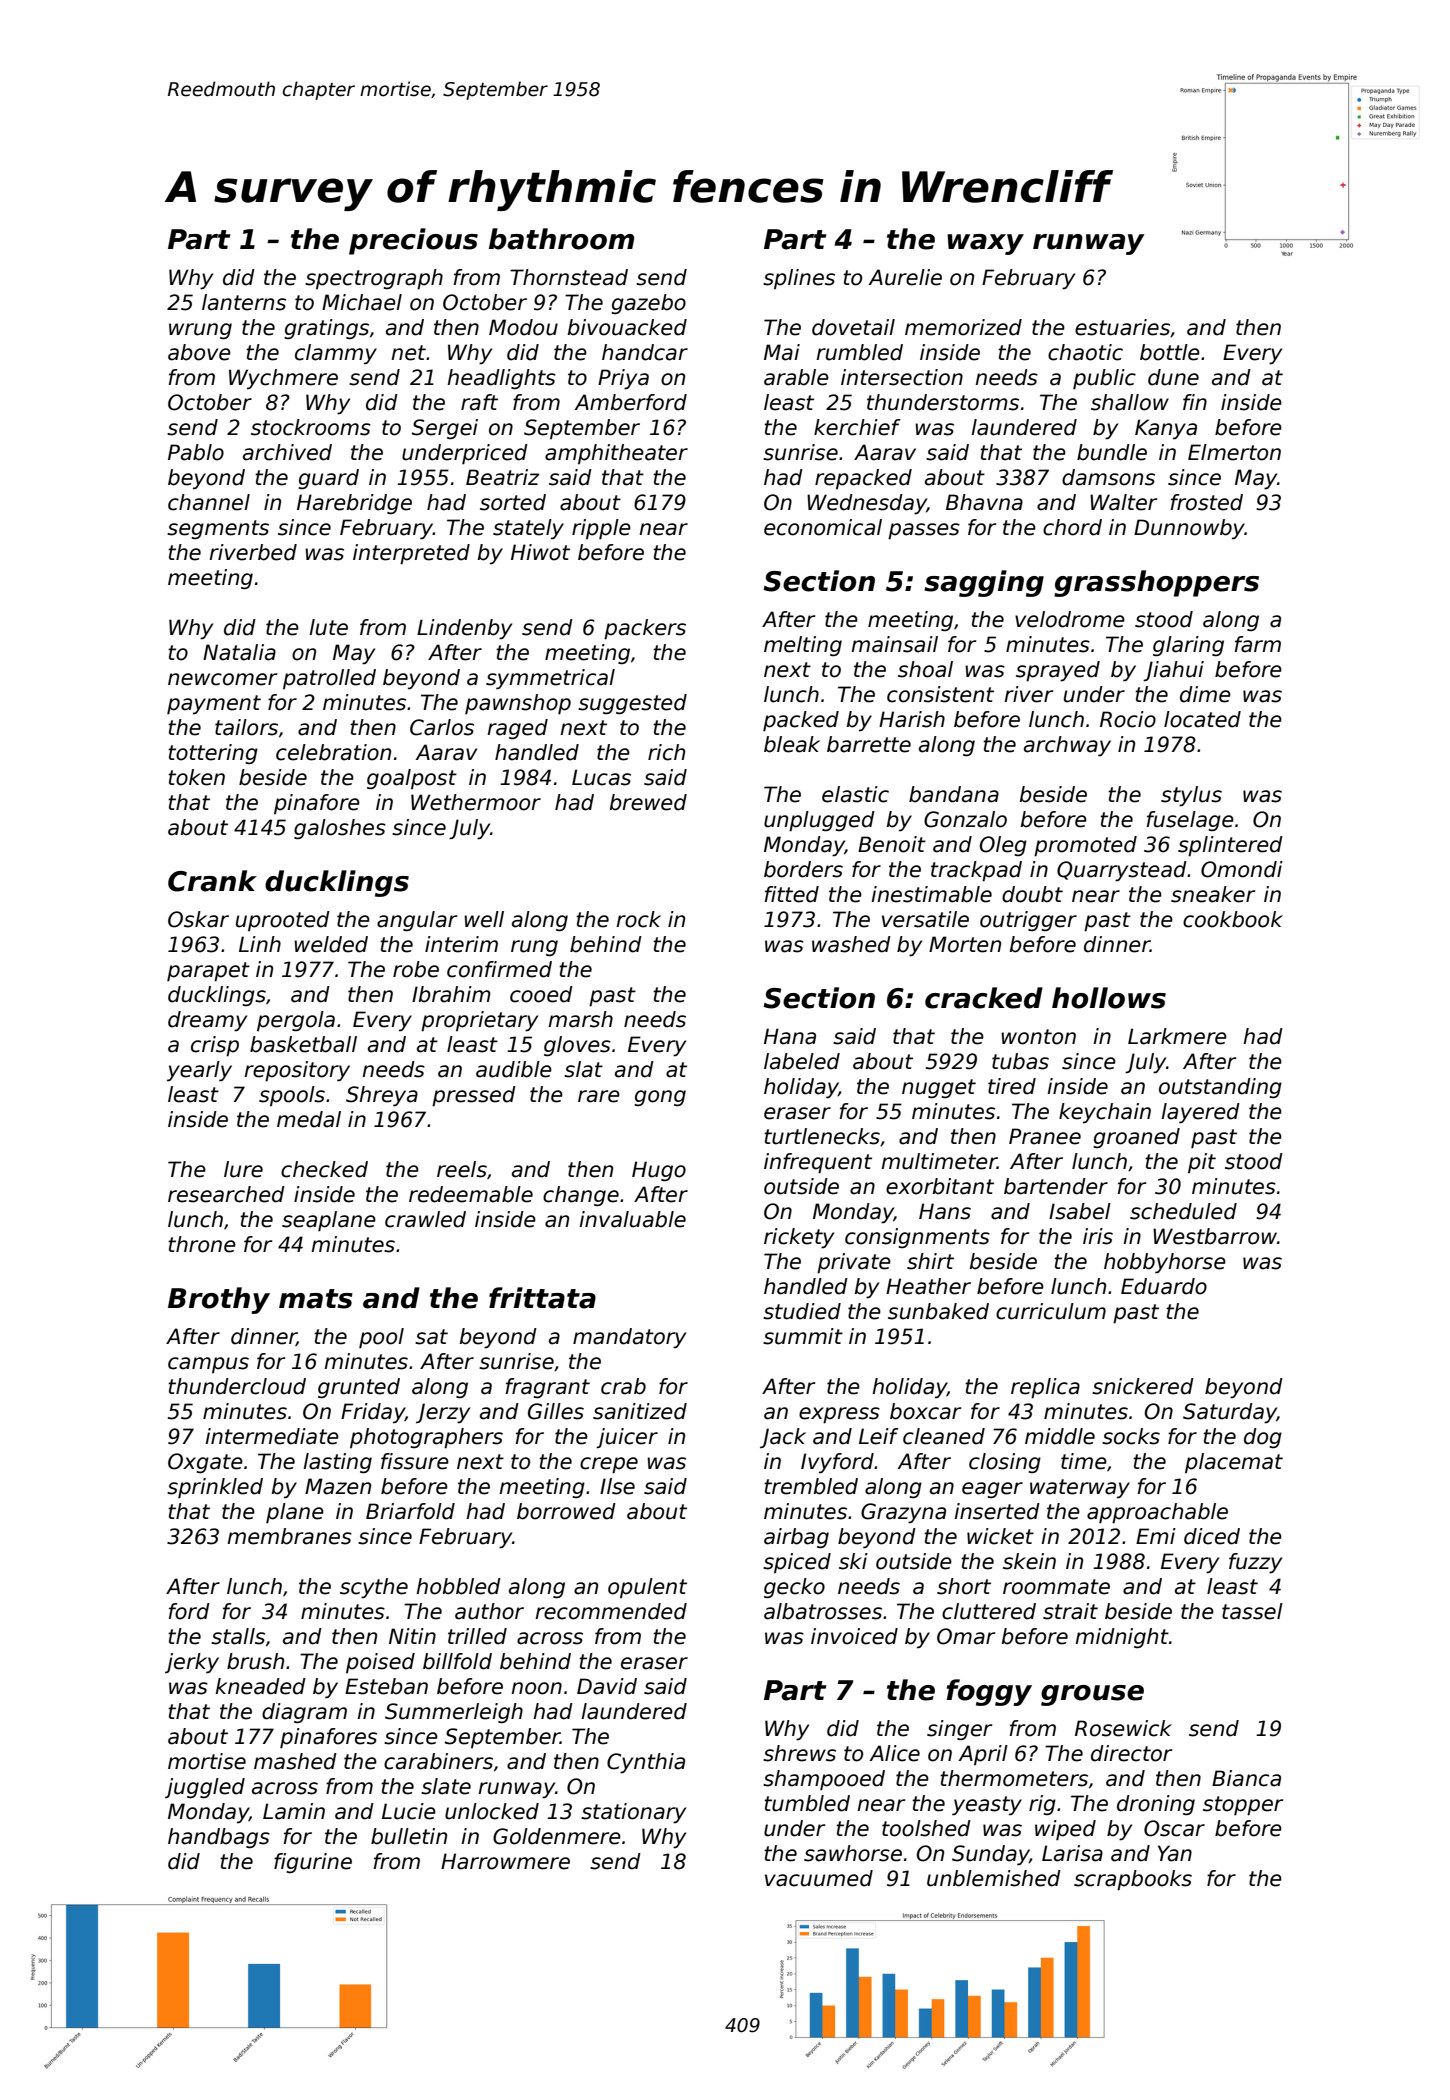  What do you see at coordinates (215, 1046) in the screenshot?
I see `crisp` at bounding box center [215, 1046].
